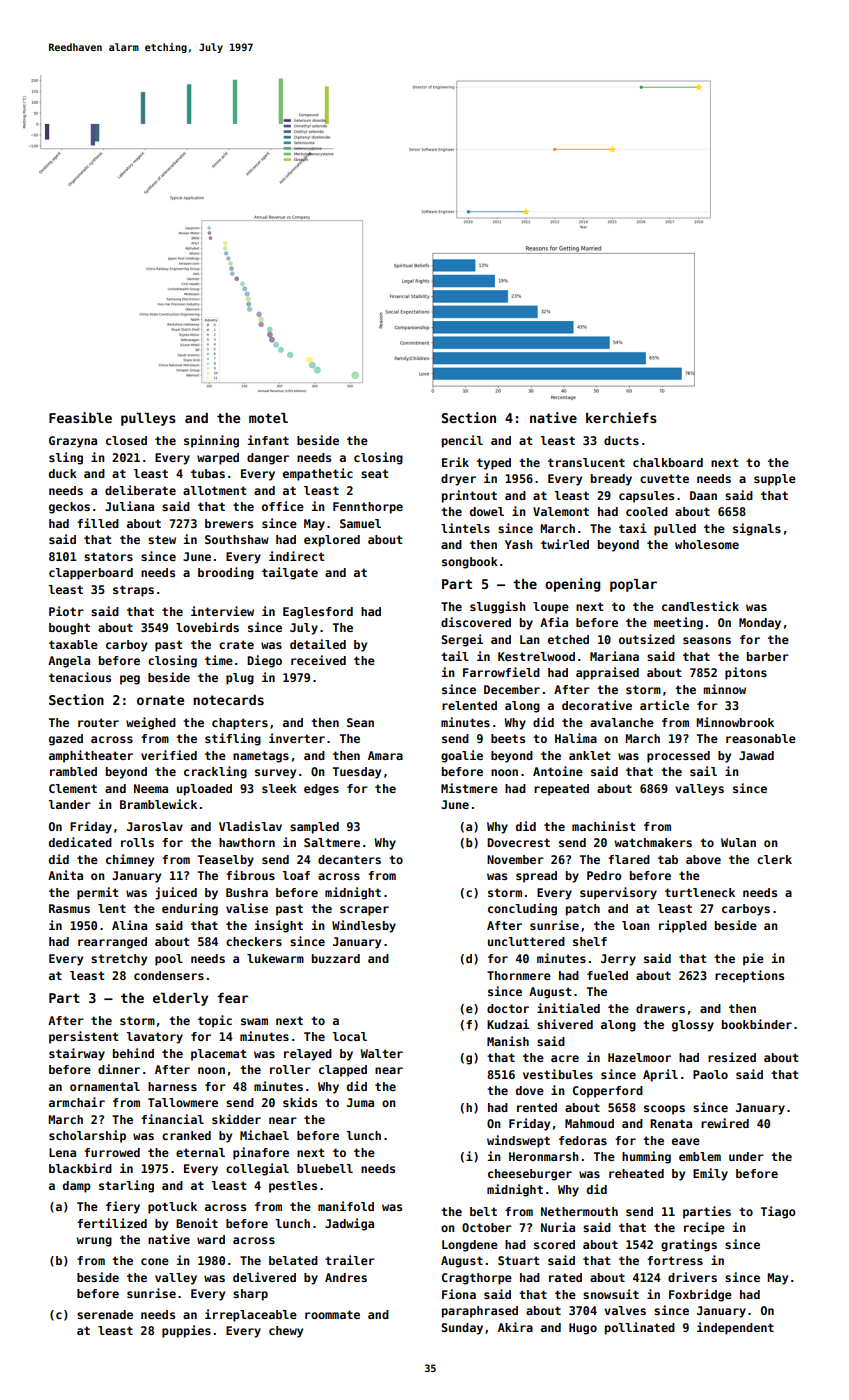 The image size is (849, 1400). Describe the element at coordinates (268, 418) in the screenshot. I see `motel` at that location.
